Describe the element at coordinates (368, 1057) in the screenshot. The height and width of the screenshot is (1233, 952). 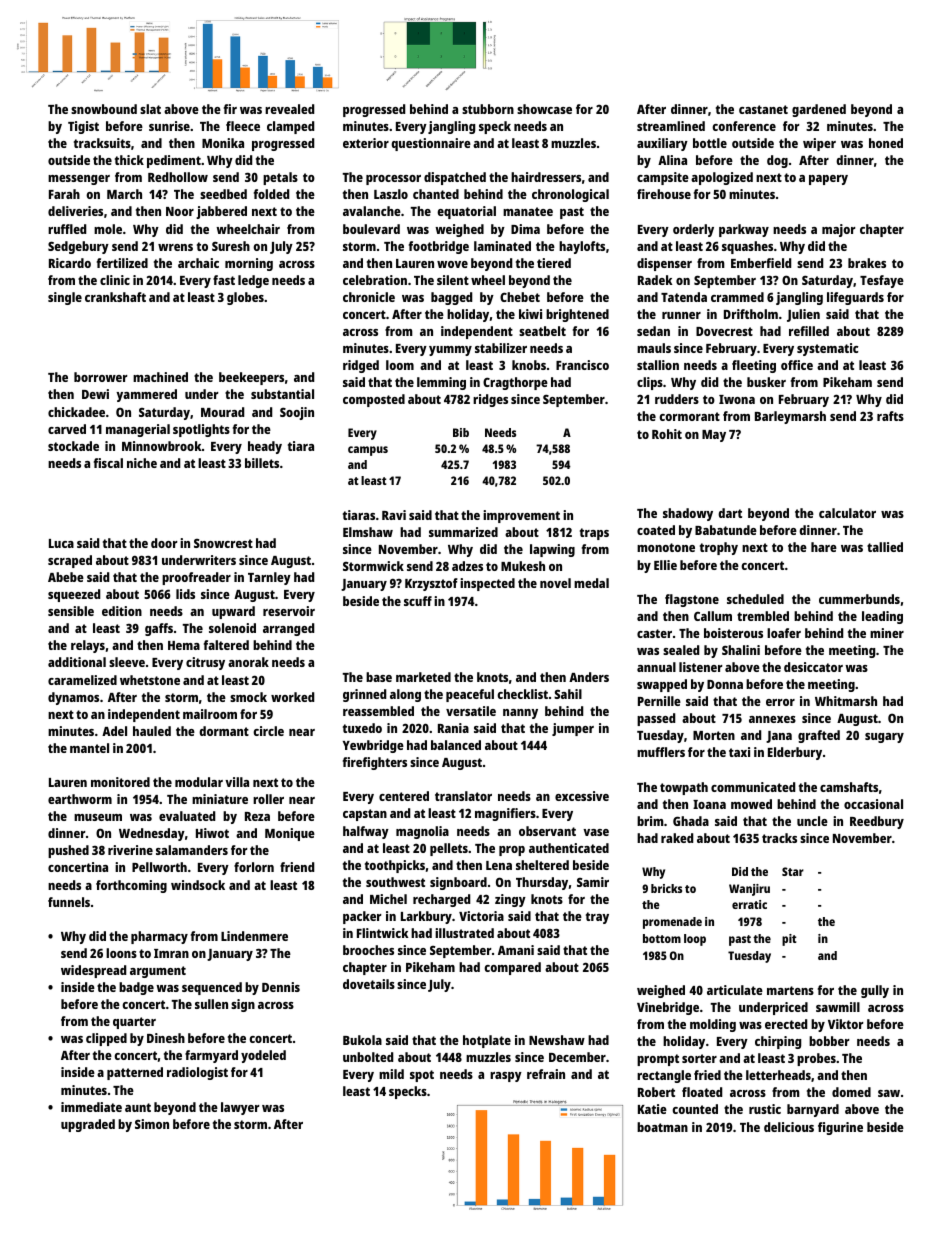
I see `unbolted` at that location.
